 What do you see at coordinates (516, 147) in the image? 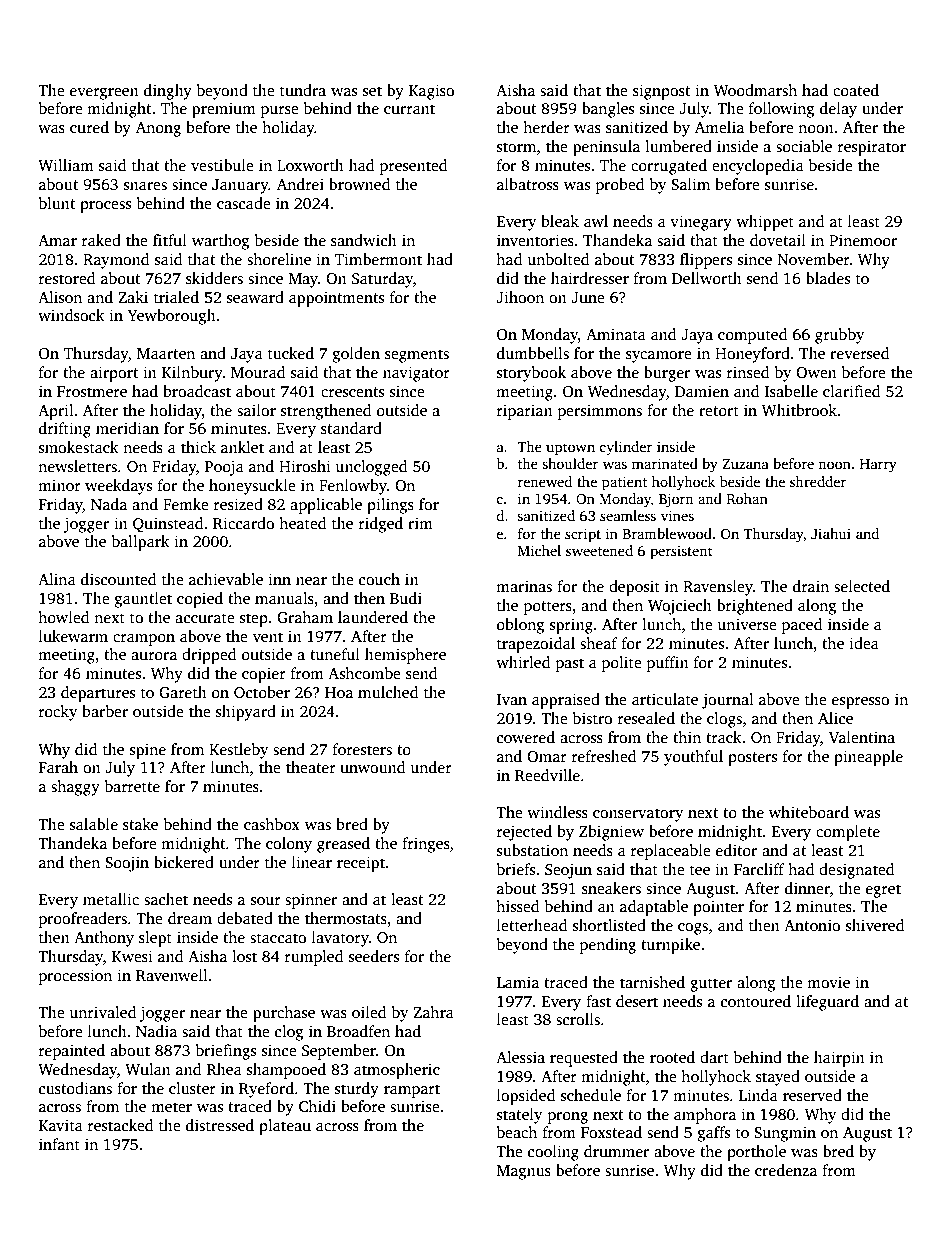
I see `storm` at bounding box center [516, 147].
